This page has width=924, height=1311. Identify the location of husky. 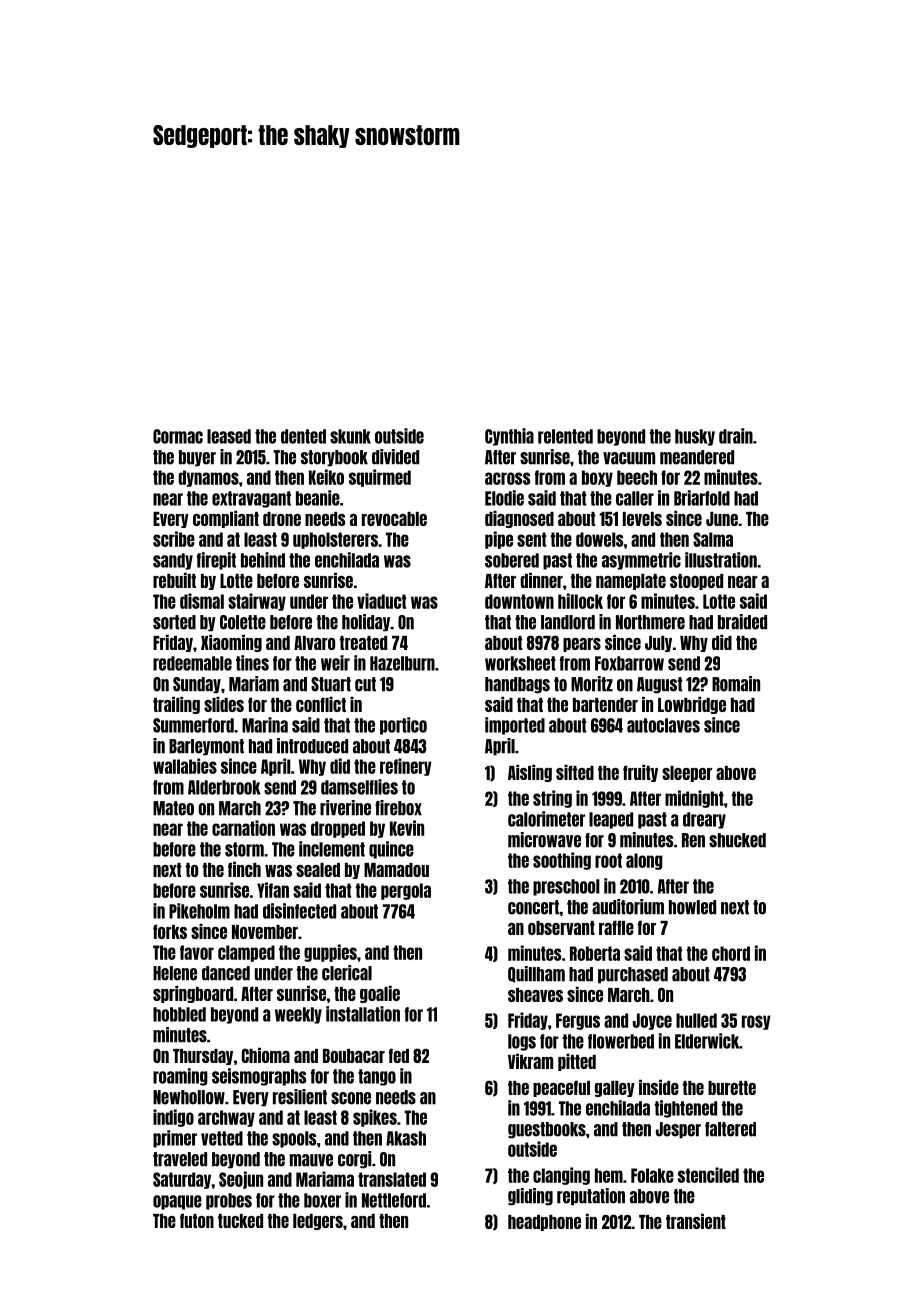
(695, 437).
